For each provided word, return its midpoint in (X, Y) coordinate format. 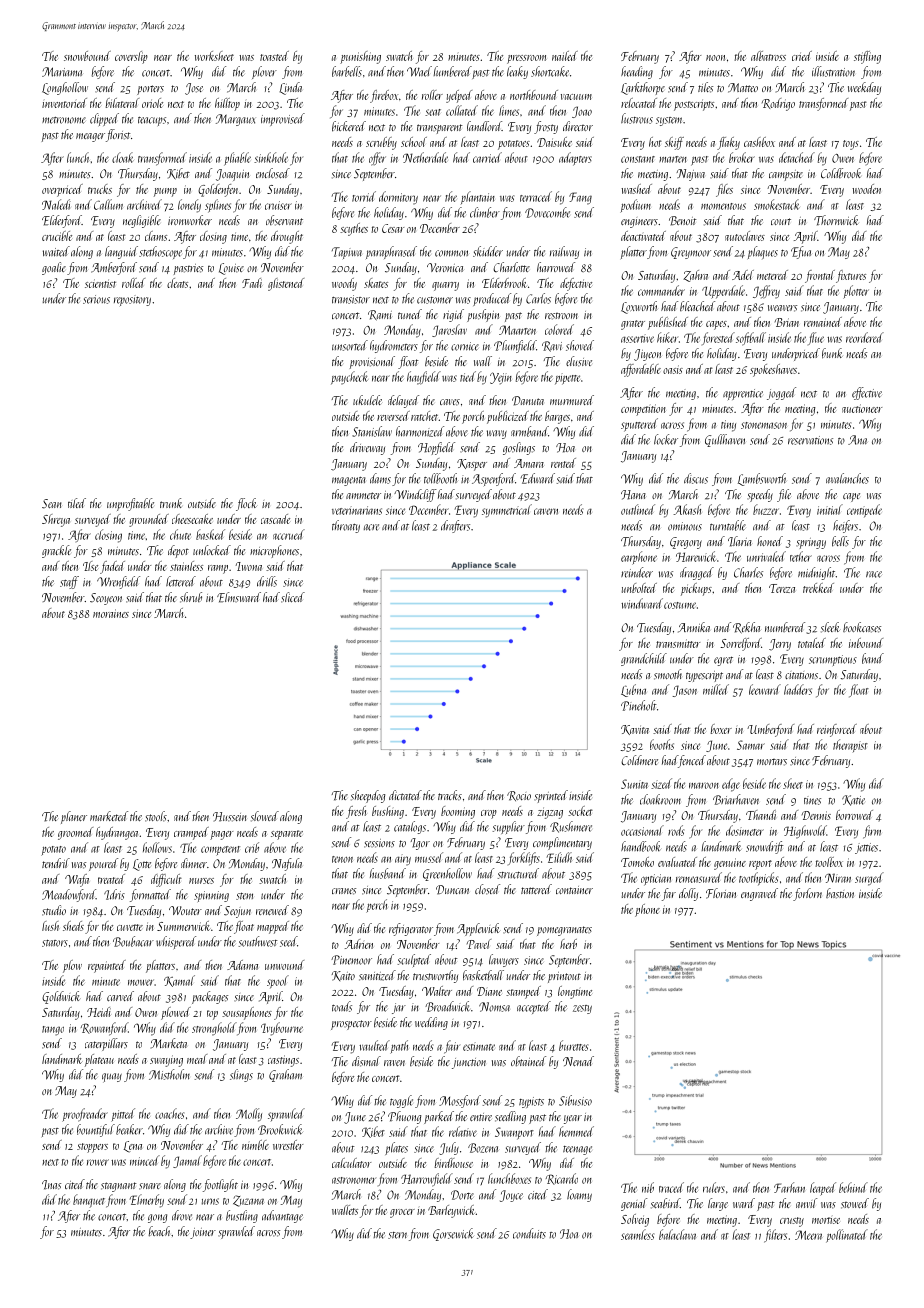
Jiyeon (647, 355)
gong (157, 1218)
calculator (351, 1163)
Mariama (62, 72)
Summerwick (184, 926)
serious (96, 299)
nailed (565, 56)
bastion (840, 893)
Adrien (359, 944)
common (451, 253)
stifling (867, 57)
